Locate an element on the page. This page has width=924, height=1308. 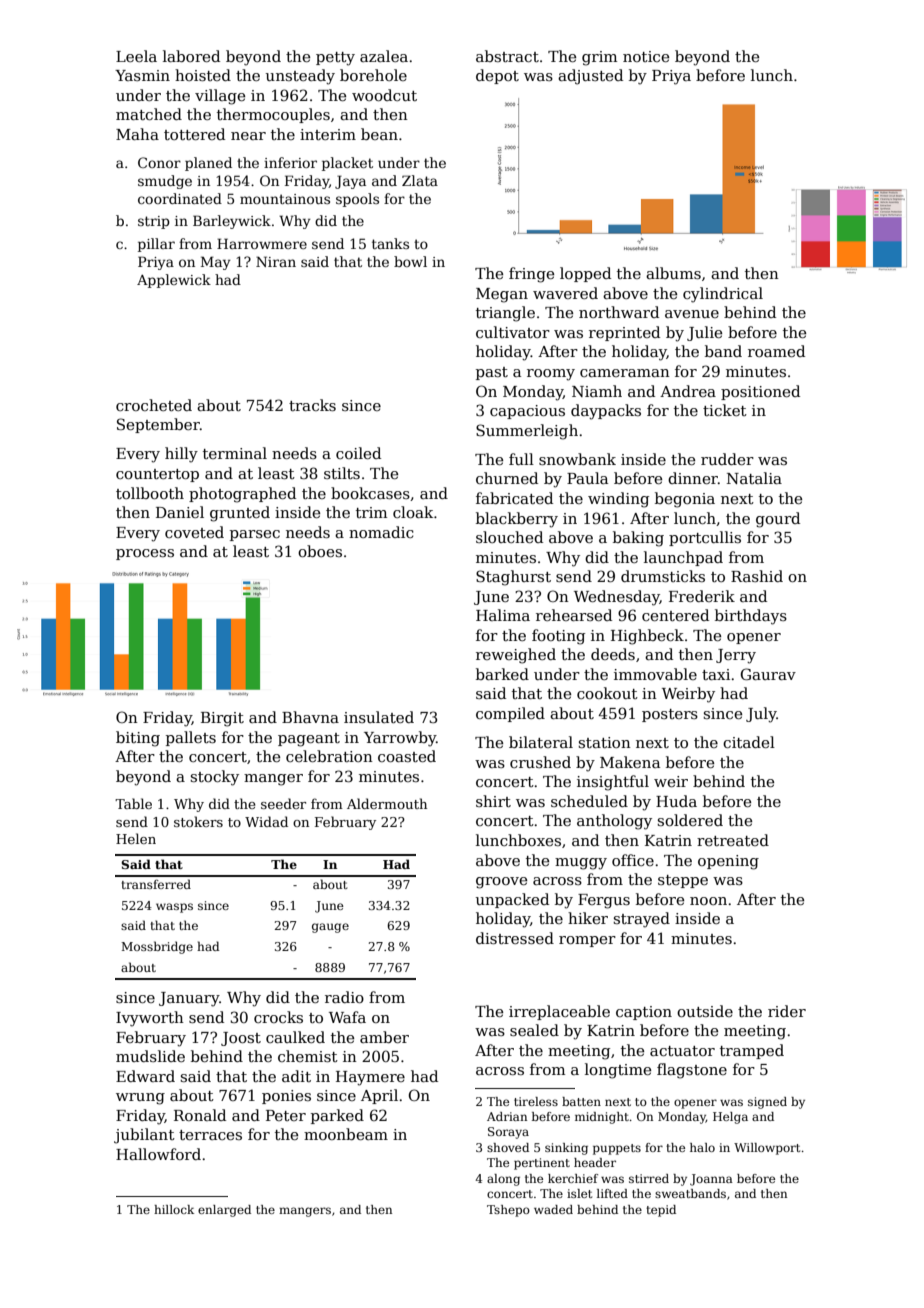
anthology is located at coordinates (614, 822).
